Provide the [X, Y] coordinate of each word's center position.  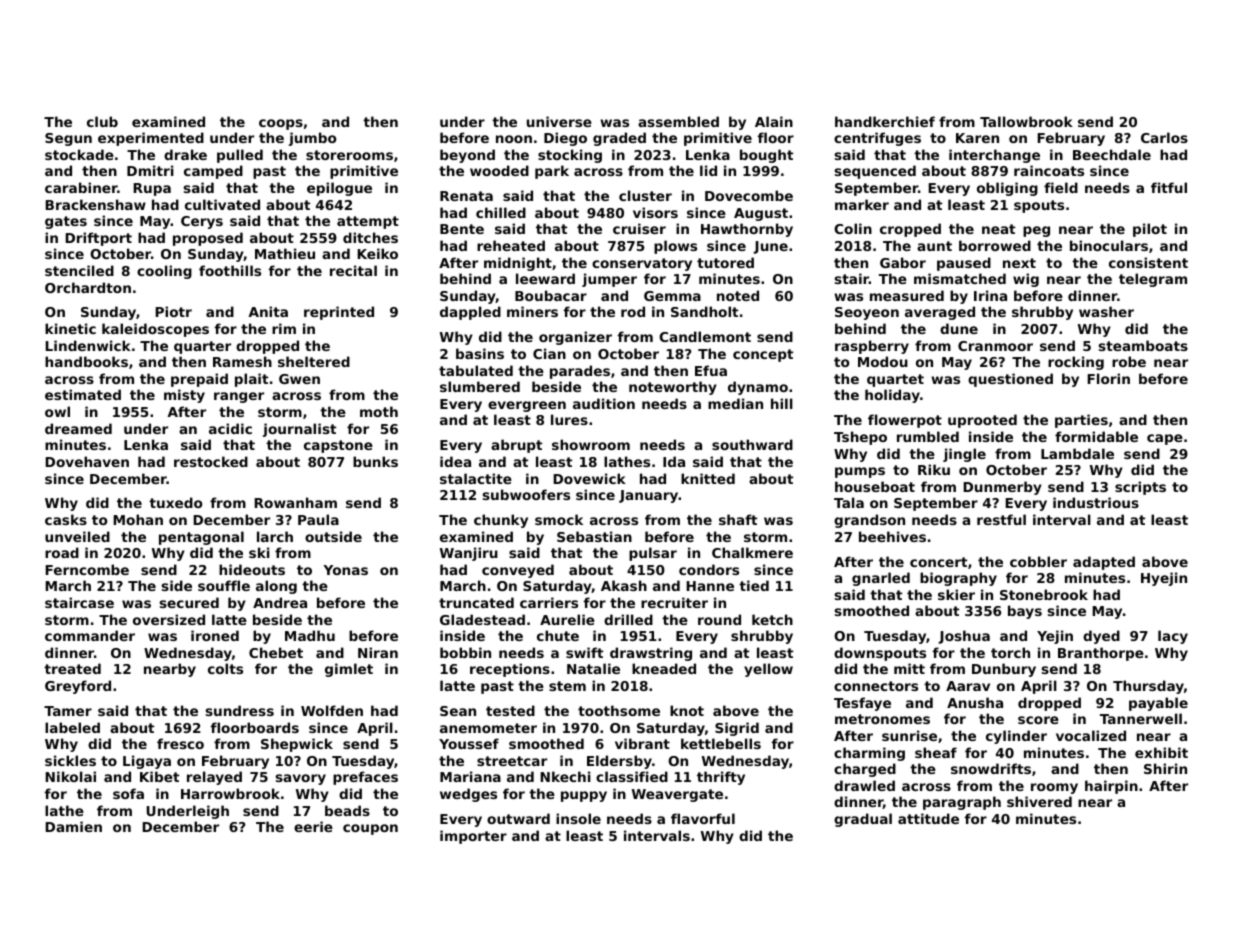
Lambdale [1077, 453]
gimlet [349, 670]
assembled [678, 121]
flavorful [703, 818]
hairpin [1111, 787]
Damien [73, 826]
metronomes [882, 719]
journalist [299, 430]
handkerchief [885, 121]
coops [281, 124]
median [735, 403]
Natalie [593, 668]
